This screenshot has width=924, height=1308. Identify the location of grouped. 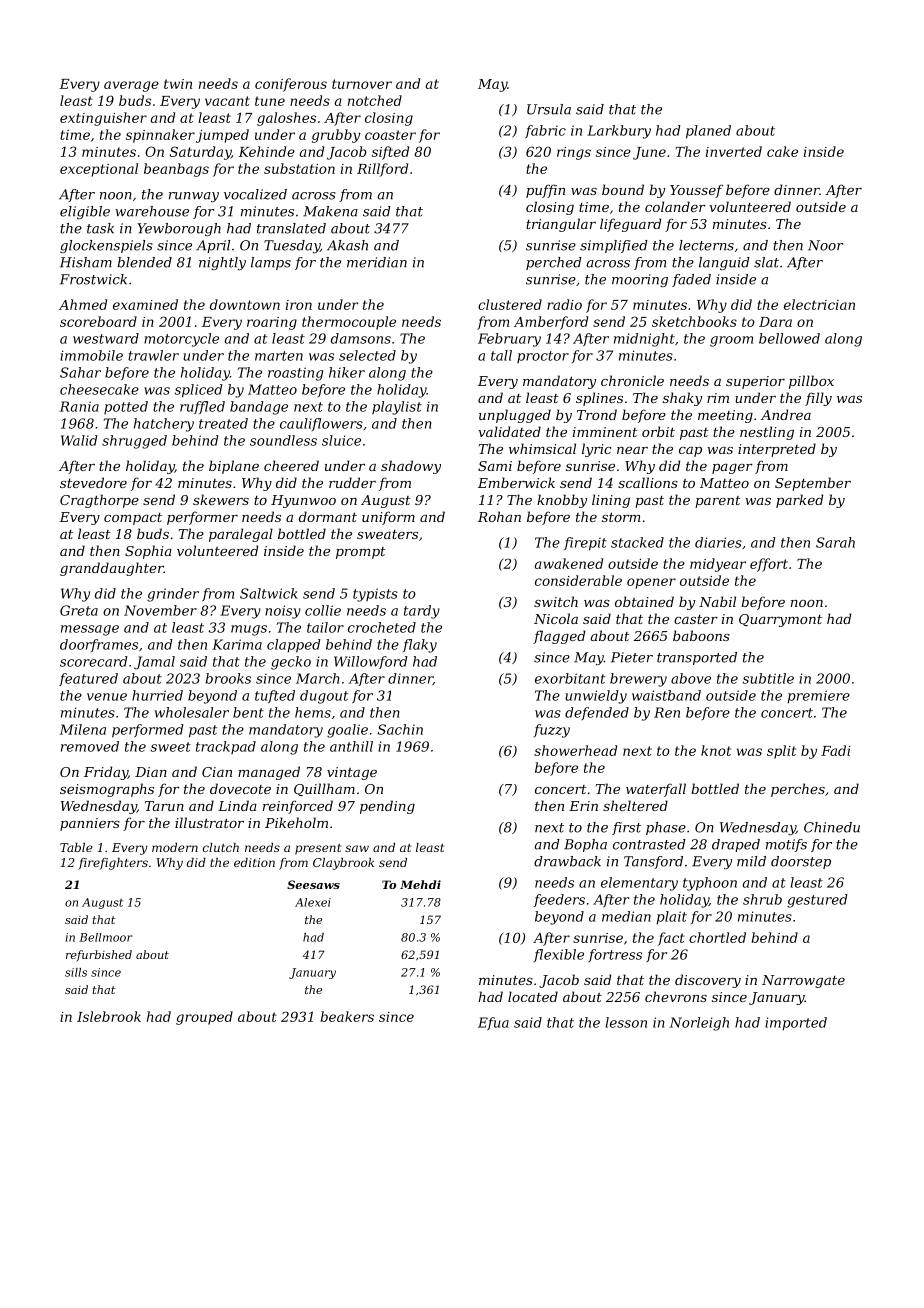
(204, 1018).
